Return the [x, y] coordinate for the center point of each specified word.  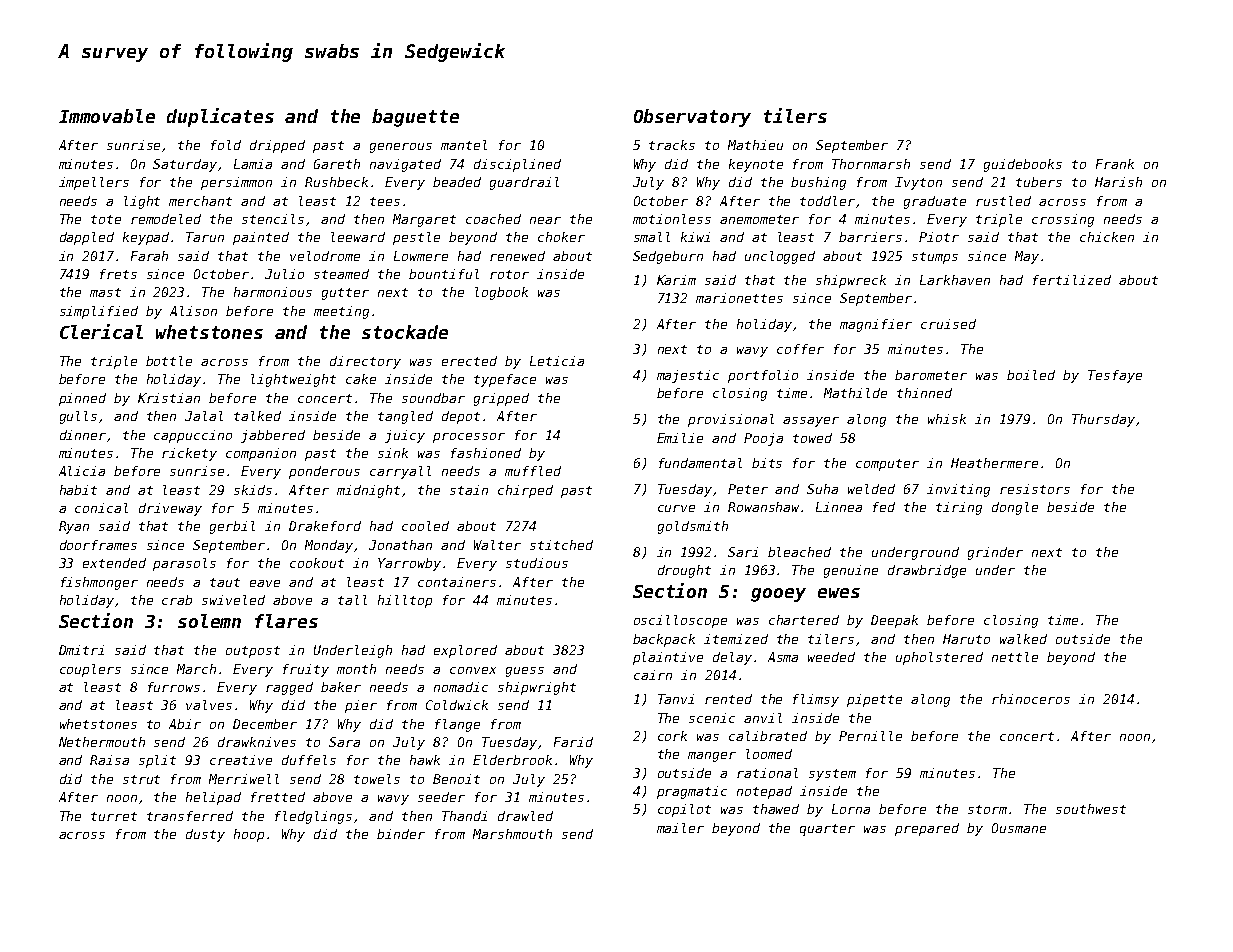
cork [672, 736]
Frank [1115, 164]
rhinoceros [1031, 699]
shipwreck [851, 281]
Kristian [169, 398]
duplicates [220, 117]
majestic [688, 376]
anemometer [759, 219]
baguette [415, 118]
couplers [90, 670]
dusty [205, 835]
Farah [149, 256]
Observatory [692, 118]
